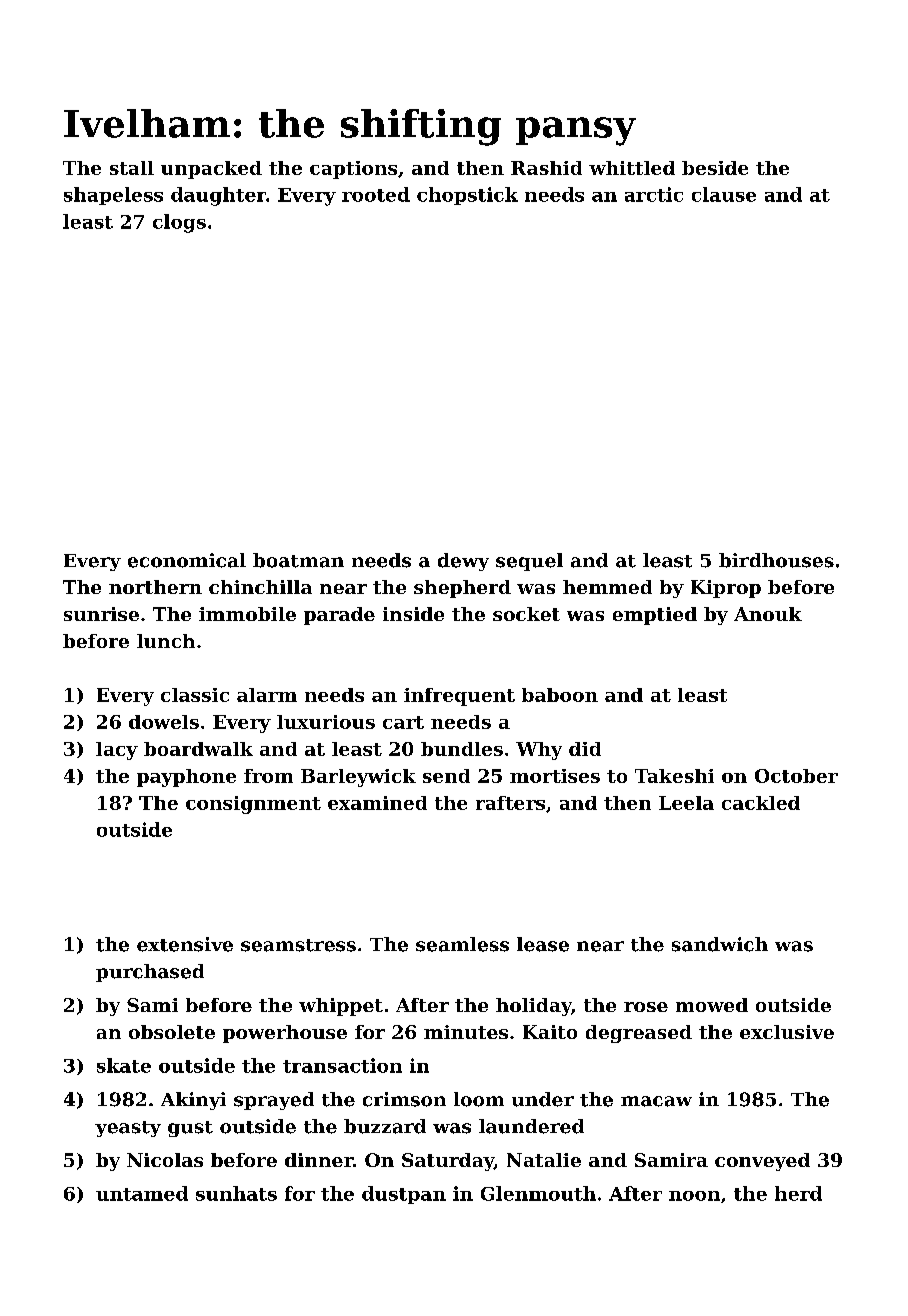  What do you see at coordinates (195, 695) in the screenshot?
I see `classic` at bounding box center [195, 695].
